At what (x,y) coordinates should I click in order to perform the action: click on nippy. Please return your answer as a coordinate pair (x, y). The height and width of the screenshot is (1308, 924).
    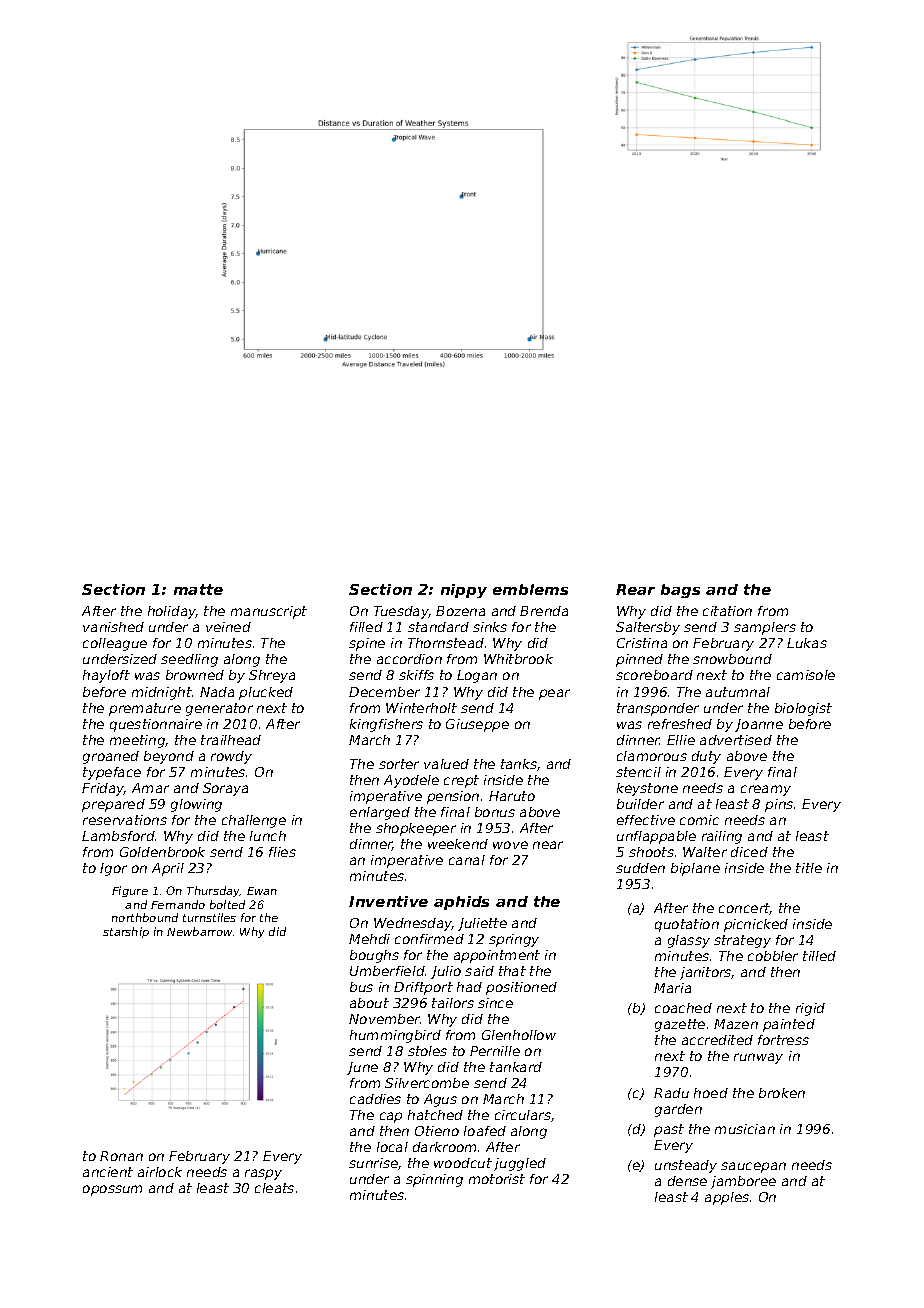
    Looking at the image, I should click on (464, 591).
